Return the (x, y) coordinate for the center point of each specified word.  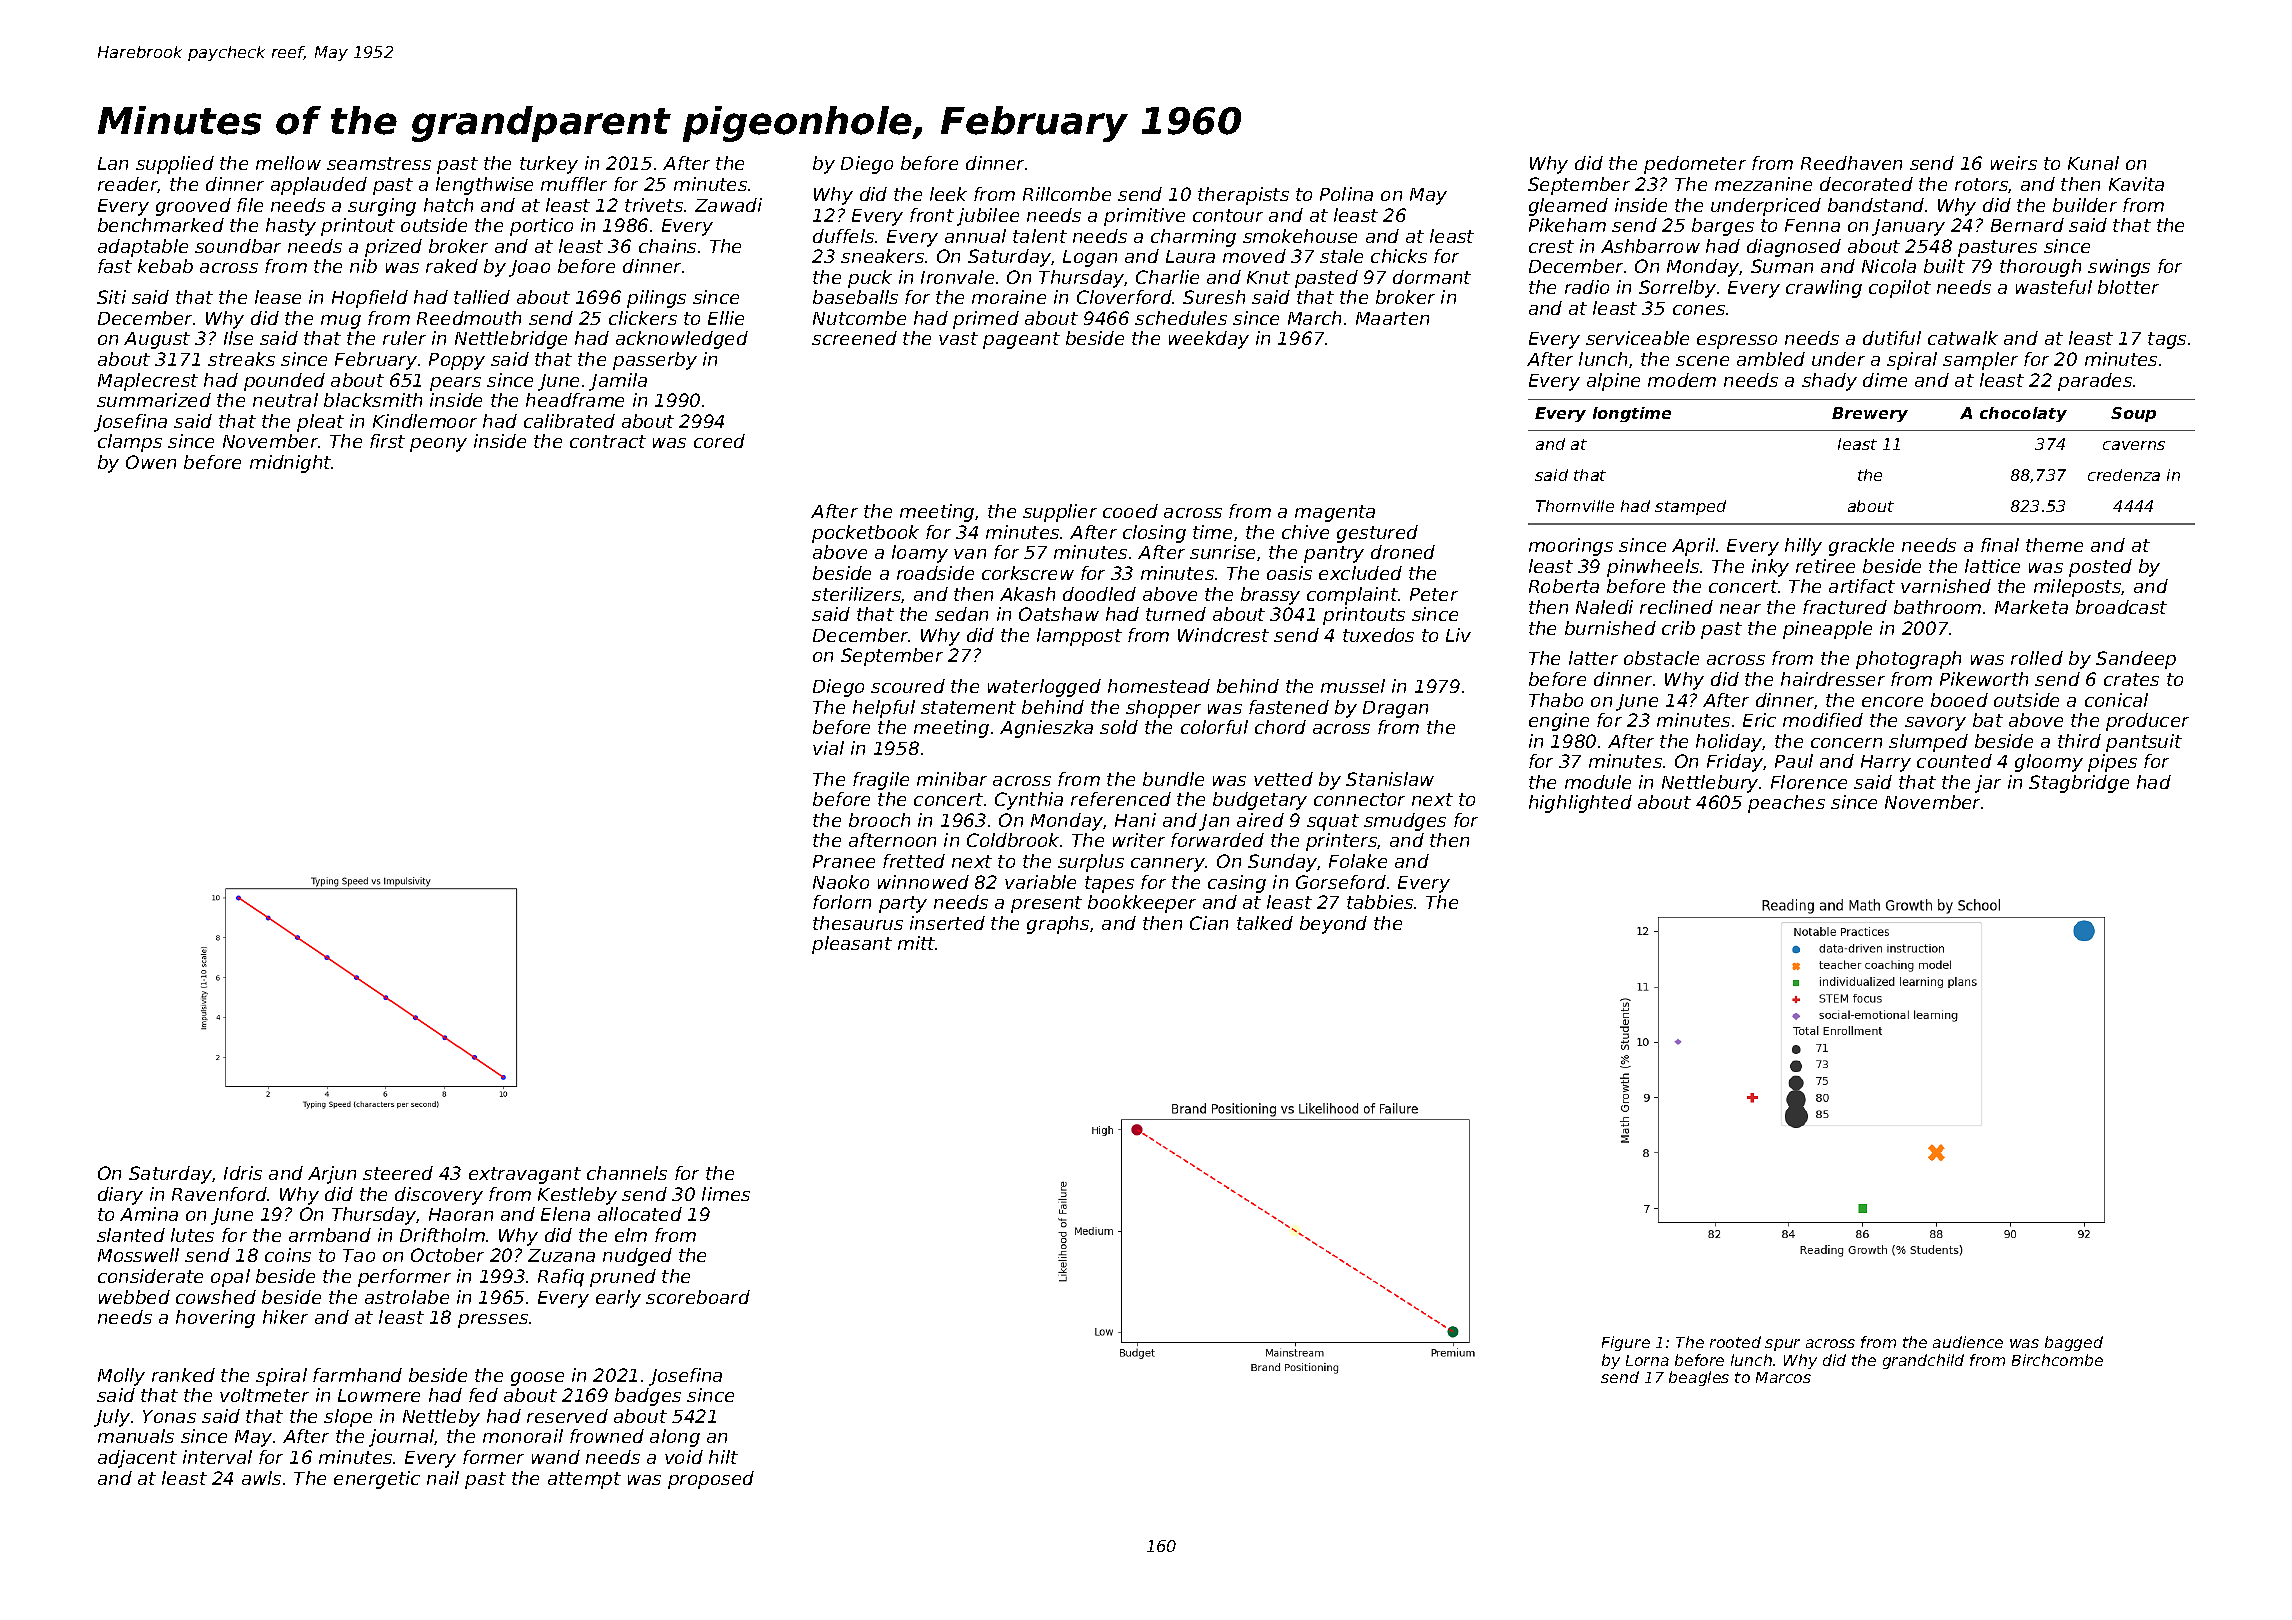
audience (1968, 1342)
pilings (656, 299)
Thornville (1575, 506)
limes (726, 1194)
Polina (1346, 194)
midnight (291, 464)
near (1740, 609)
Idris (243, 1173)
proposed (711, 1480)
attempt (584, 1480)
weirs (2014, 163)
